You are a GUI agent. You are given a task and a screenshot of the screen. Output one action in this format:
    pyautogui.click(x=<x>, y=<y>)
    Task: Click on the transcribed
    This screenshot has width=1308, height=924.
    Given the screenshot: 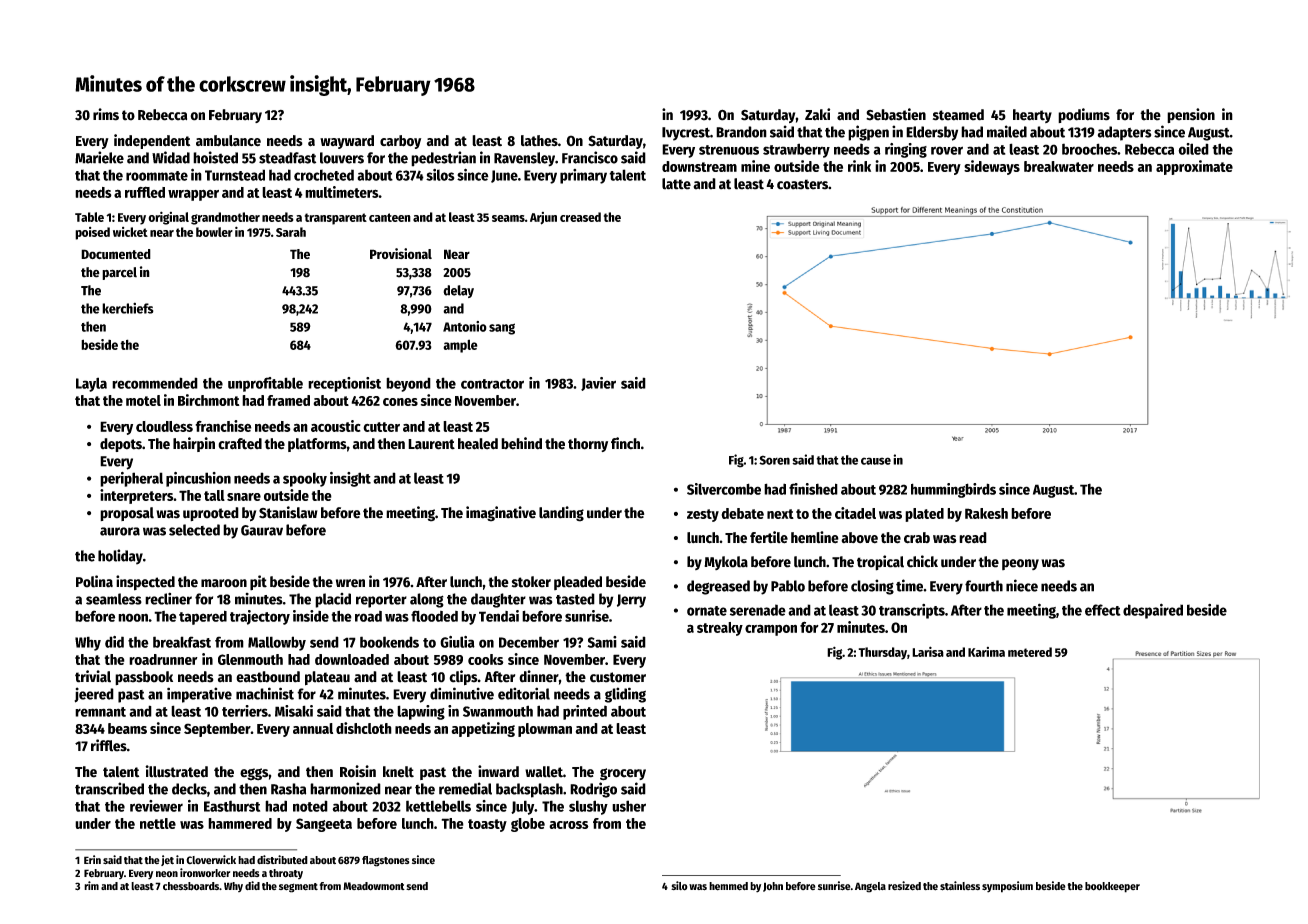 What is the action you would take?
    pyautogui.click(x=109, y=788)
